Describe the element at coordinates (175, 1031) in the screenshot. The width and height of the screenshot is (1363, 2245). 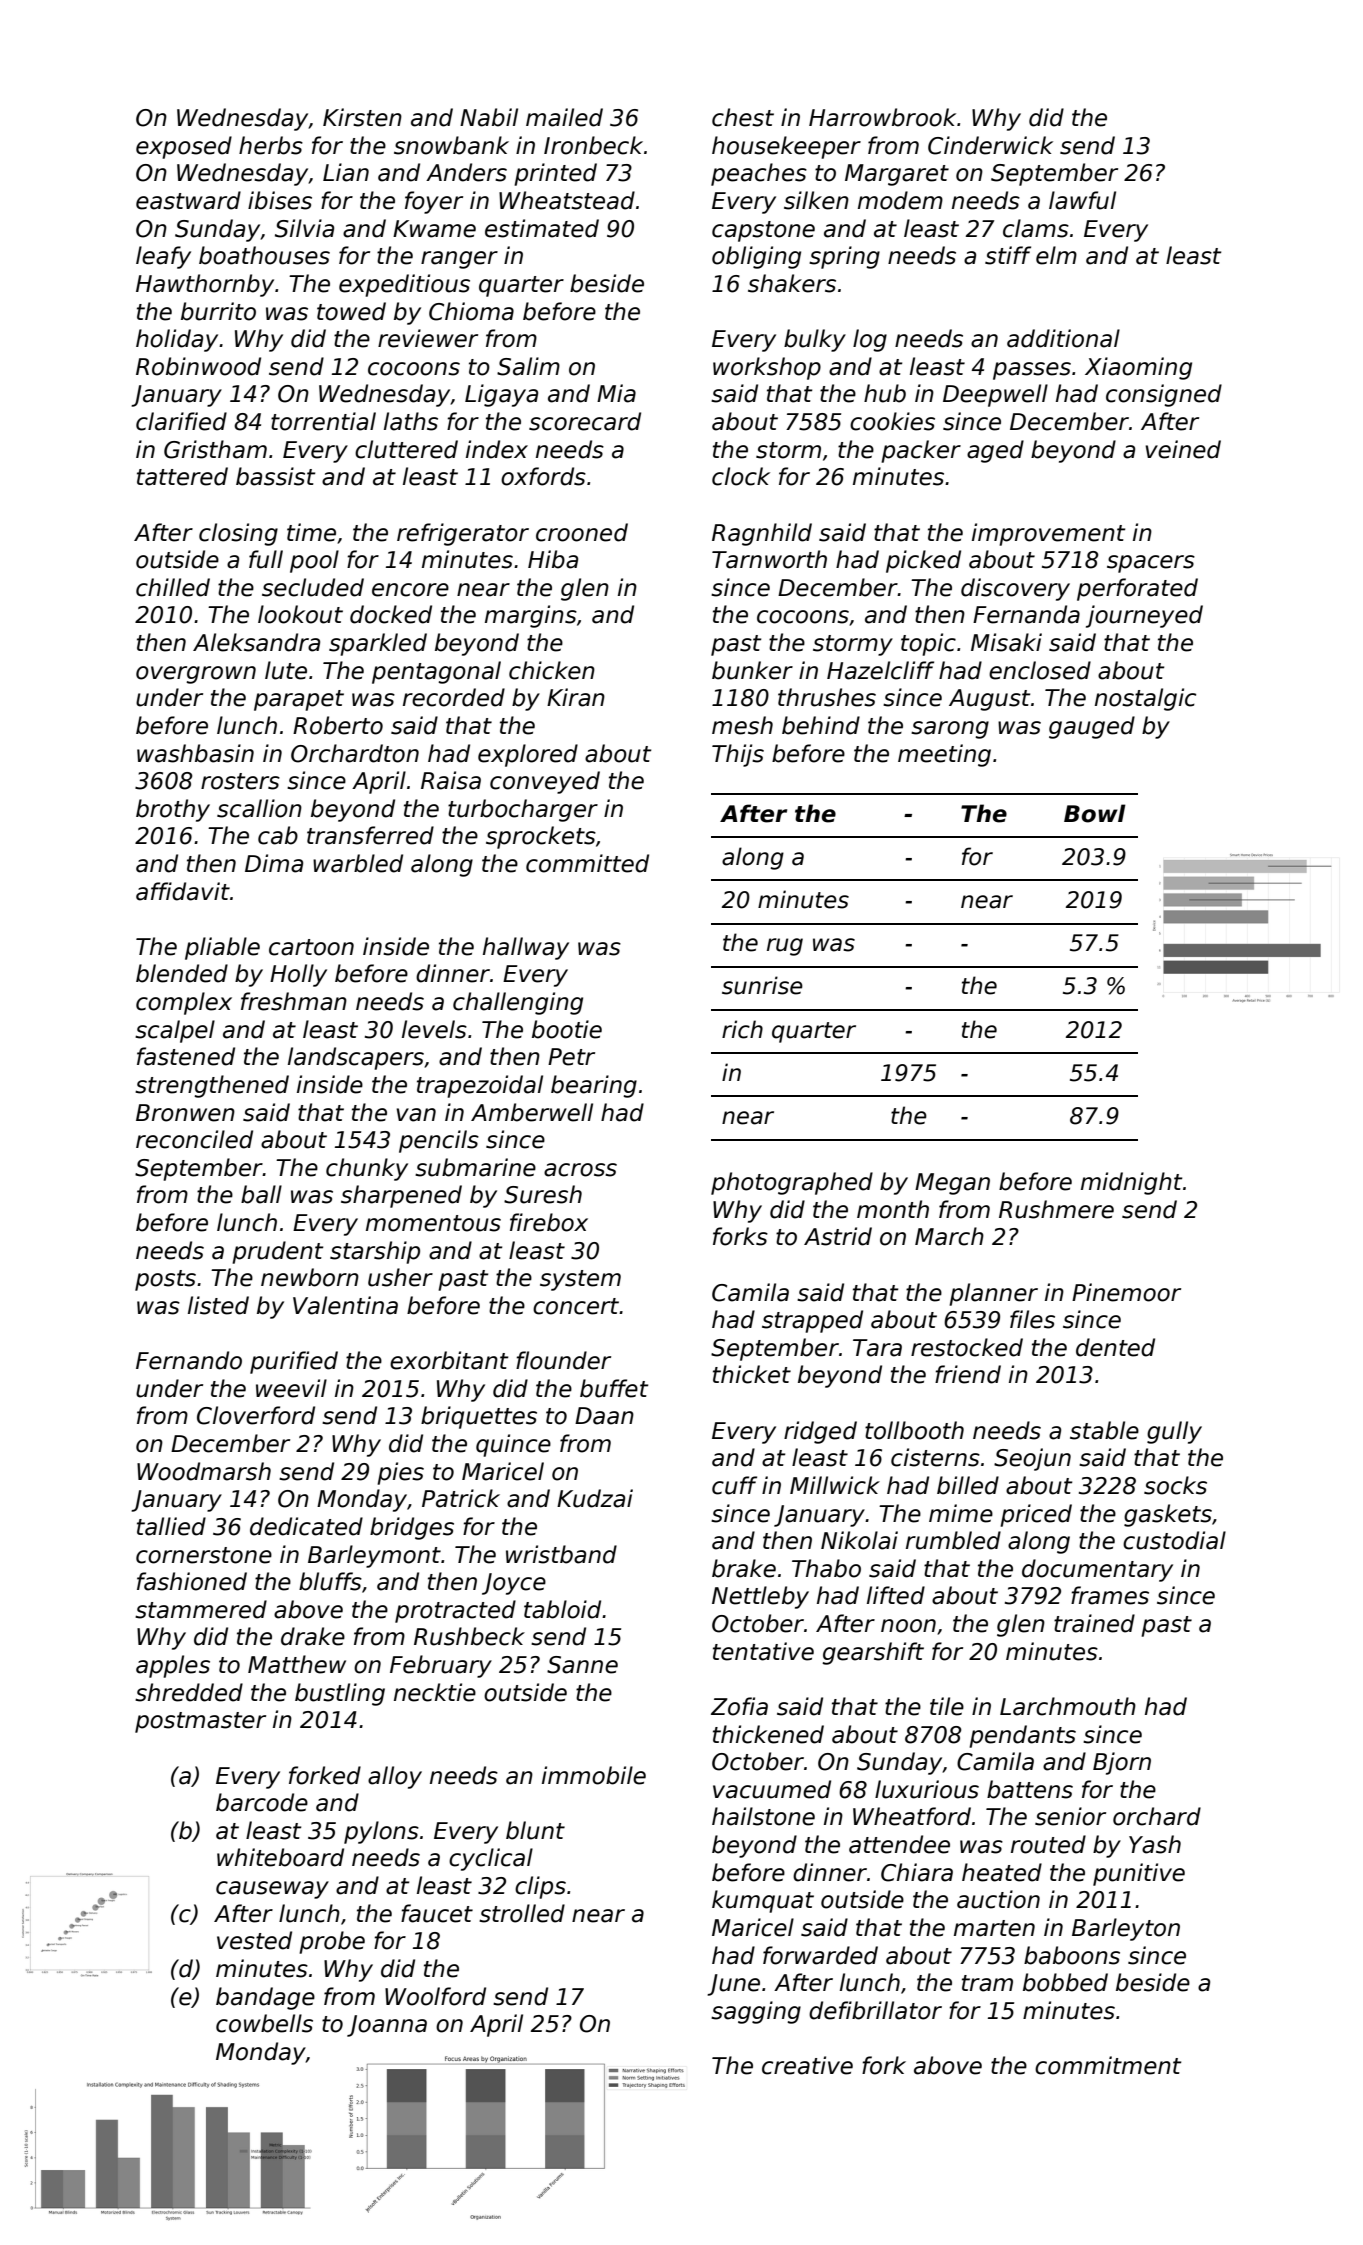
I see `scalpel` at that location.
